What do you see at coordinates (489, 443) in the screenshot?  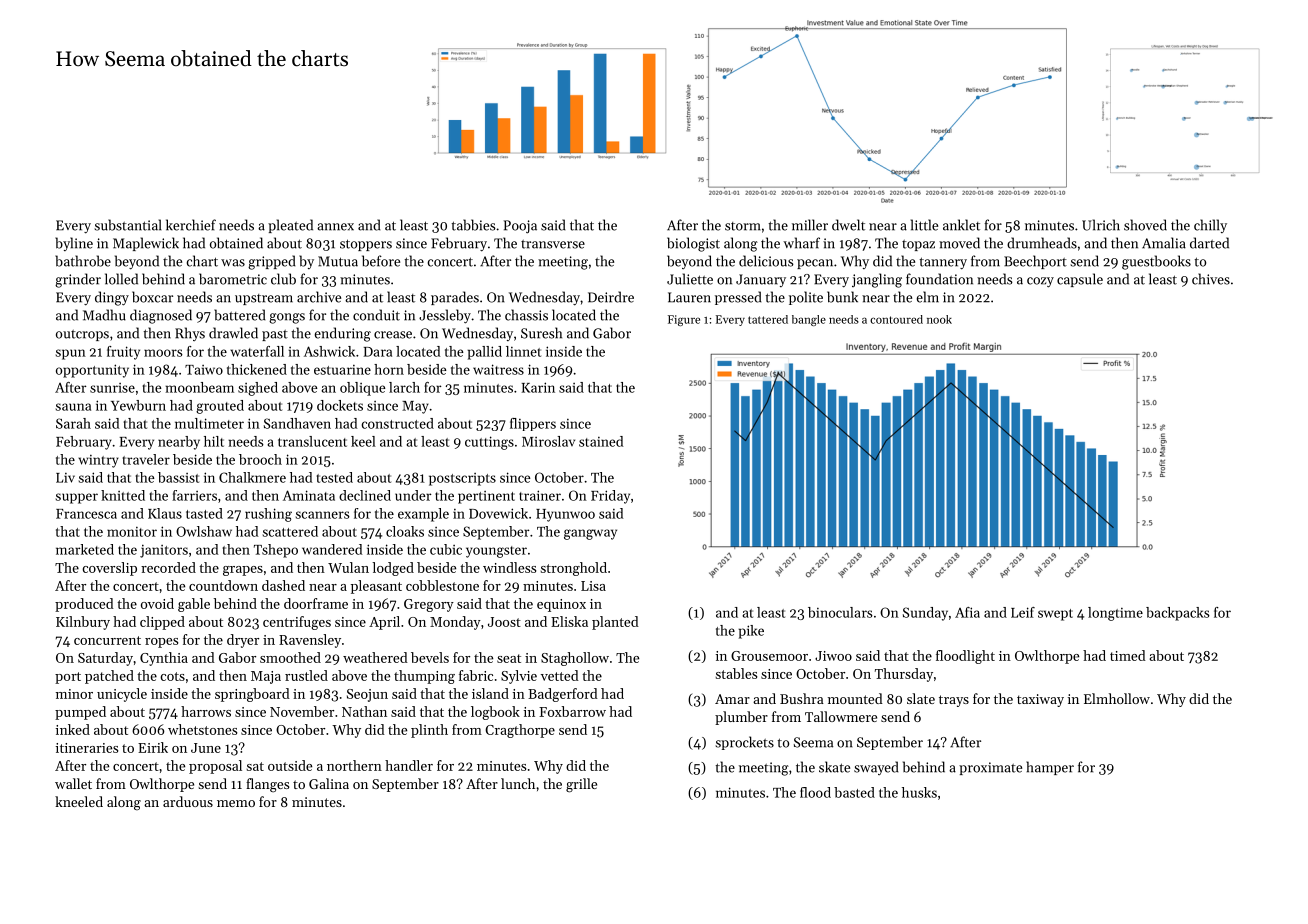 I see `cuttings` at bounding box center [489, 443].
